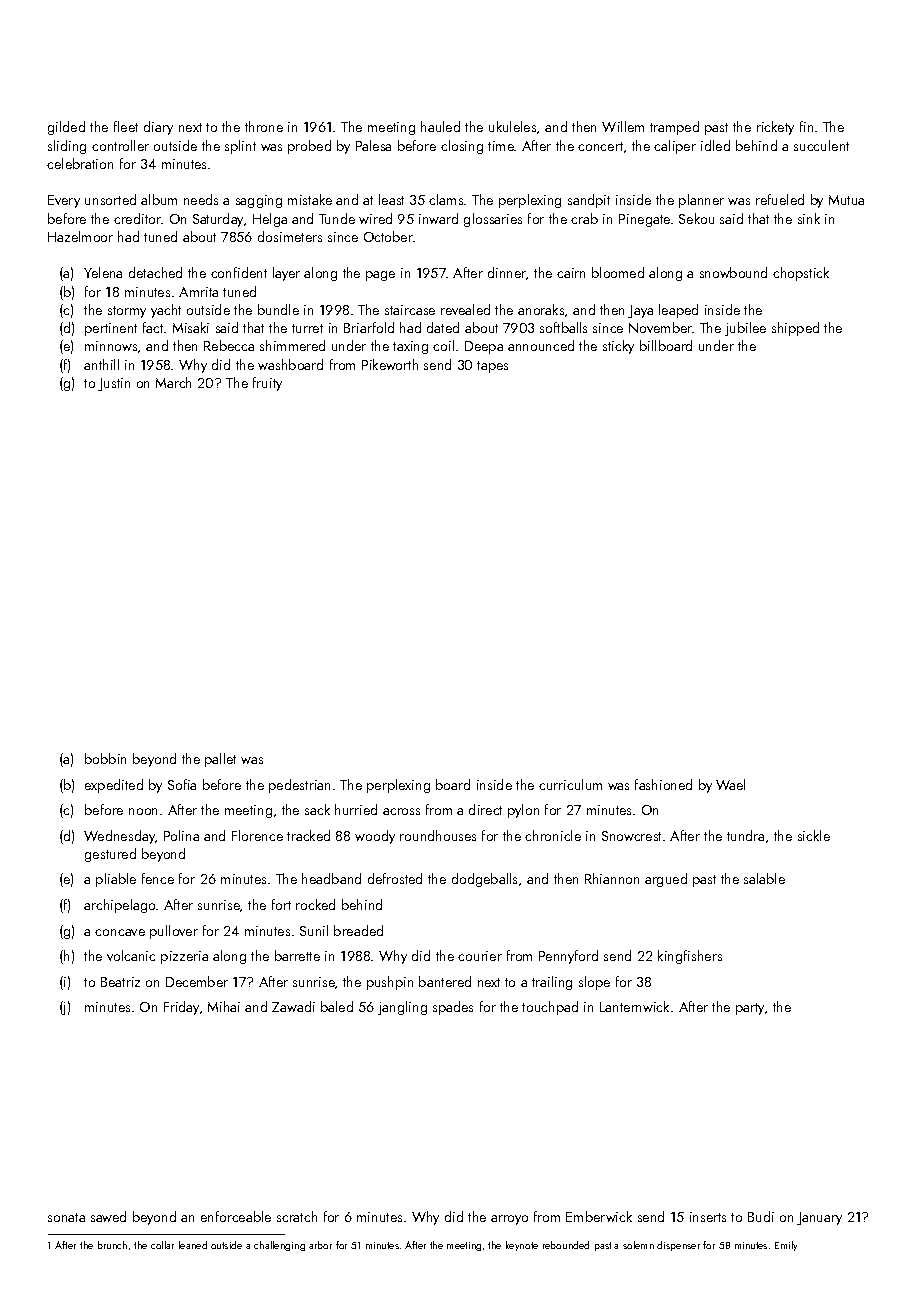 This document has height=1308, width=924. What do you see at coordinates (814, 835) in the document?
I see `sickle` at bounding box center [814, 835].
